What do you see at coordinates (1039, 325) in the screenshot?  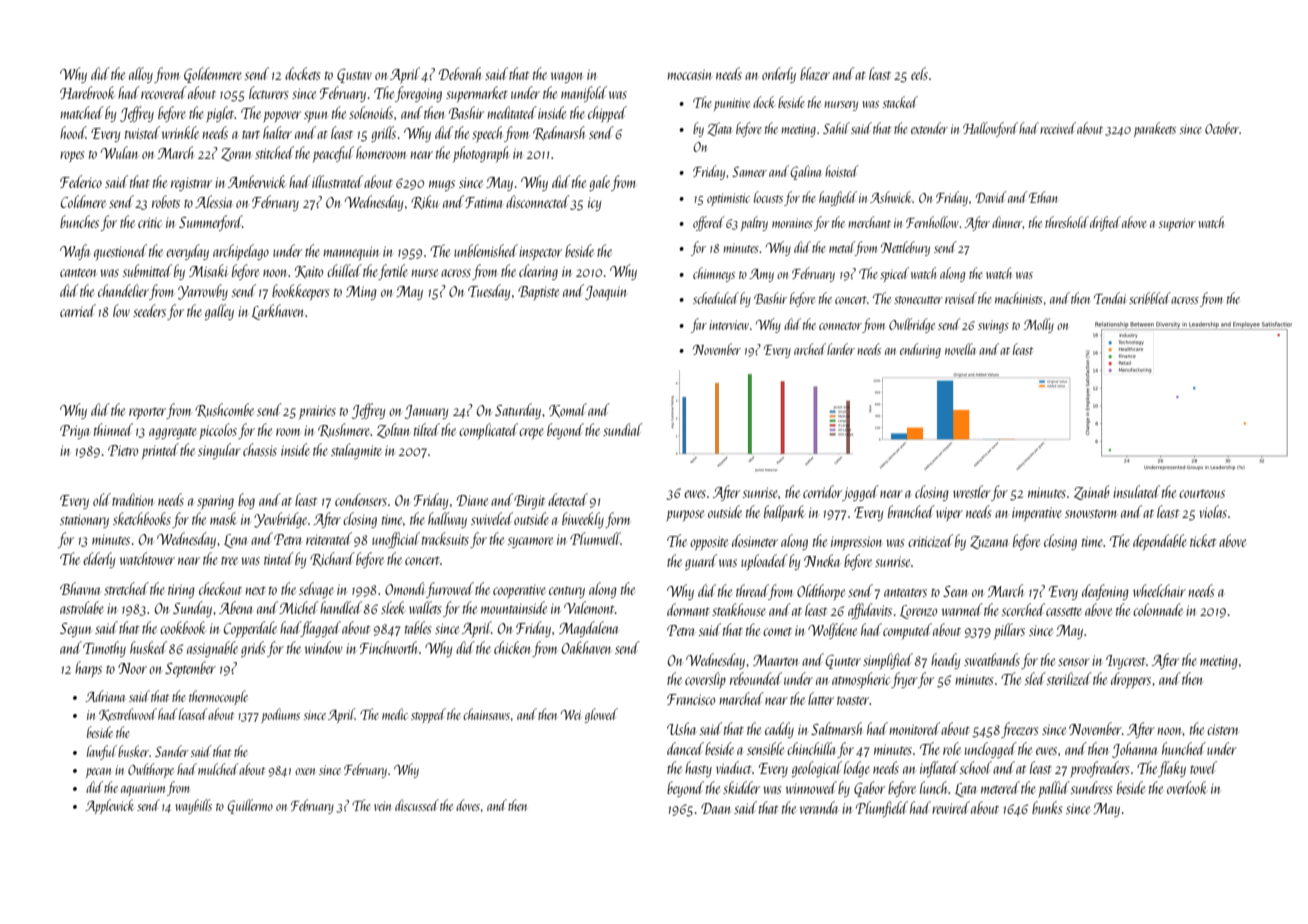 I see `Molly` at bounding box center [1039, 325].
